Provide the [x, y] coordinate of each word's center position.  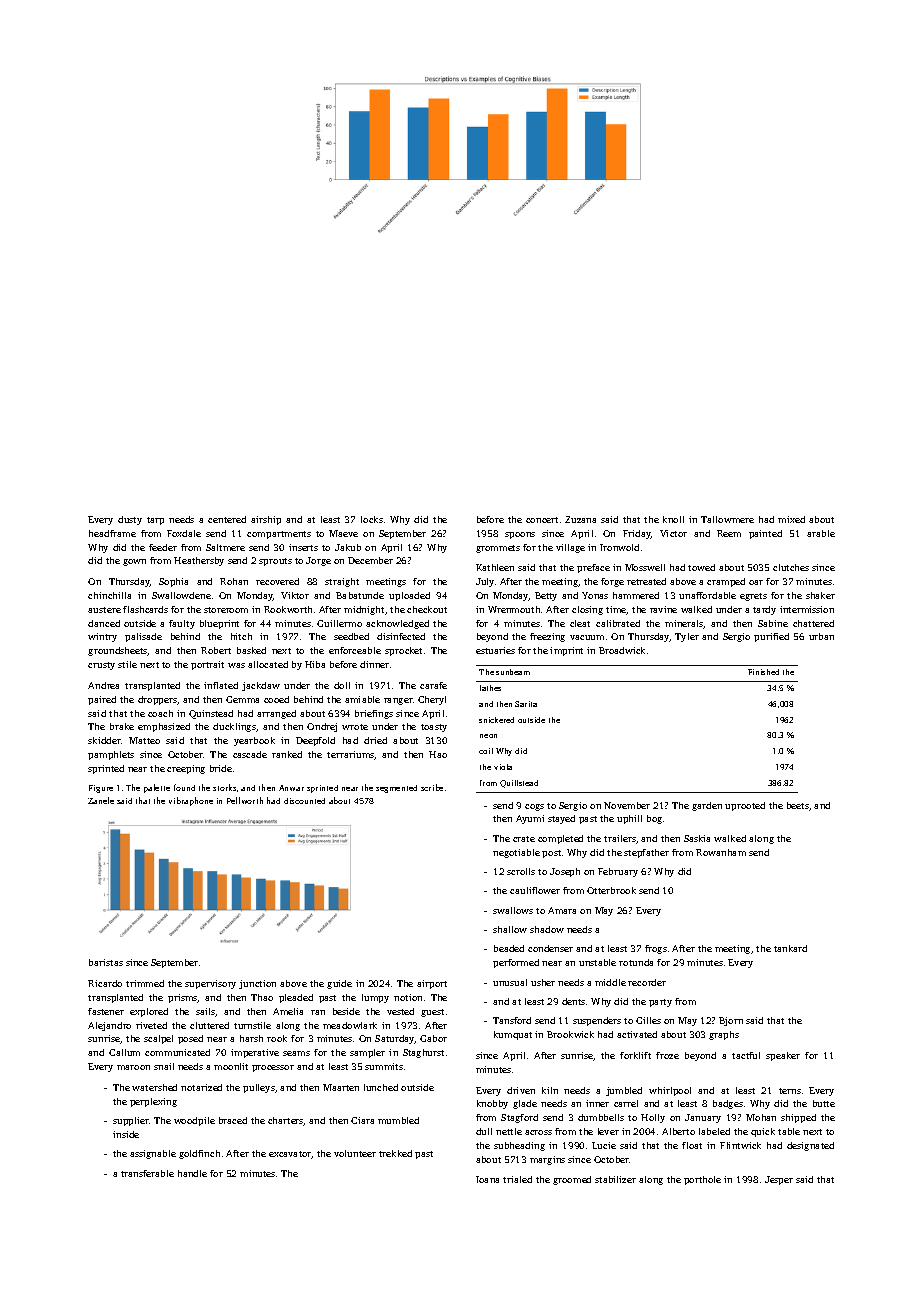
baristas [106, 962]
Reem [729, 533]
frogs [656, 949]
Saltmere [225, 547]
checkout [427, 609]
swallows [513, 910]
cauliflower [535, 890]
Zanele [101, 800]
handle [192, 1173]
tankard [790, 948]
